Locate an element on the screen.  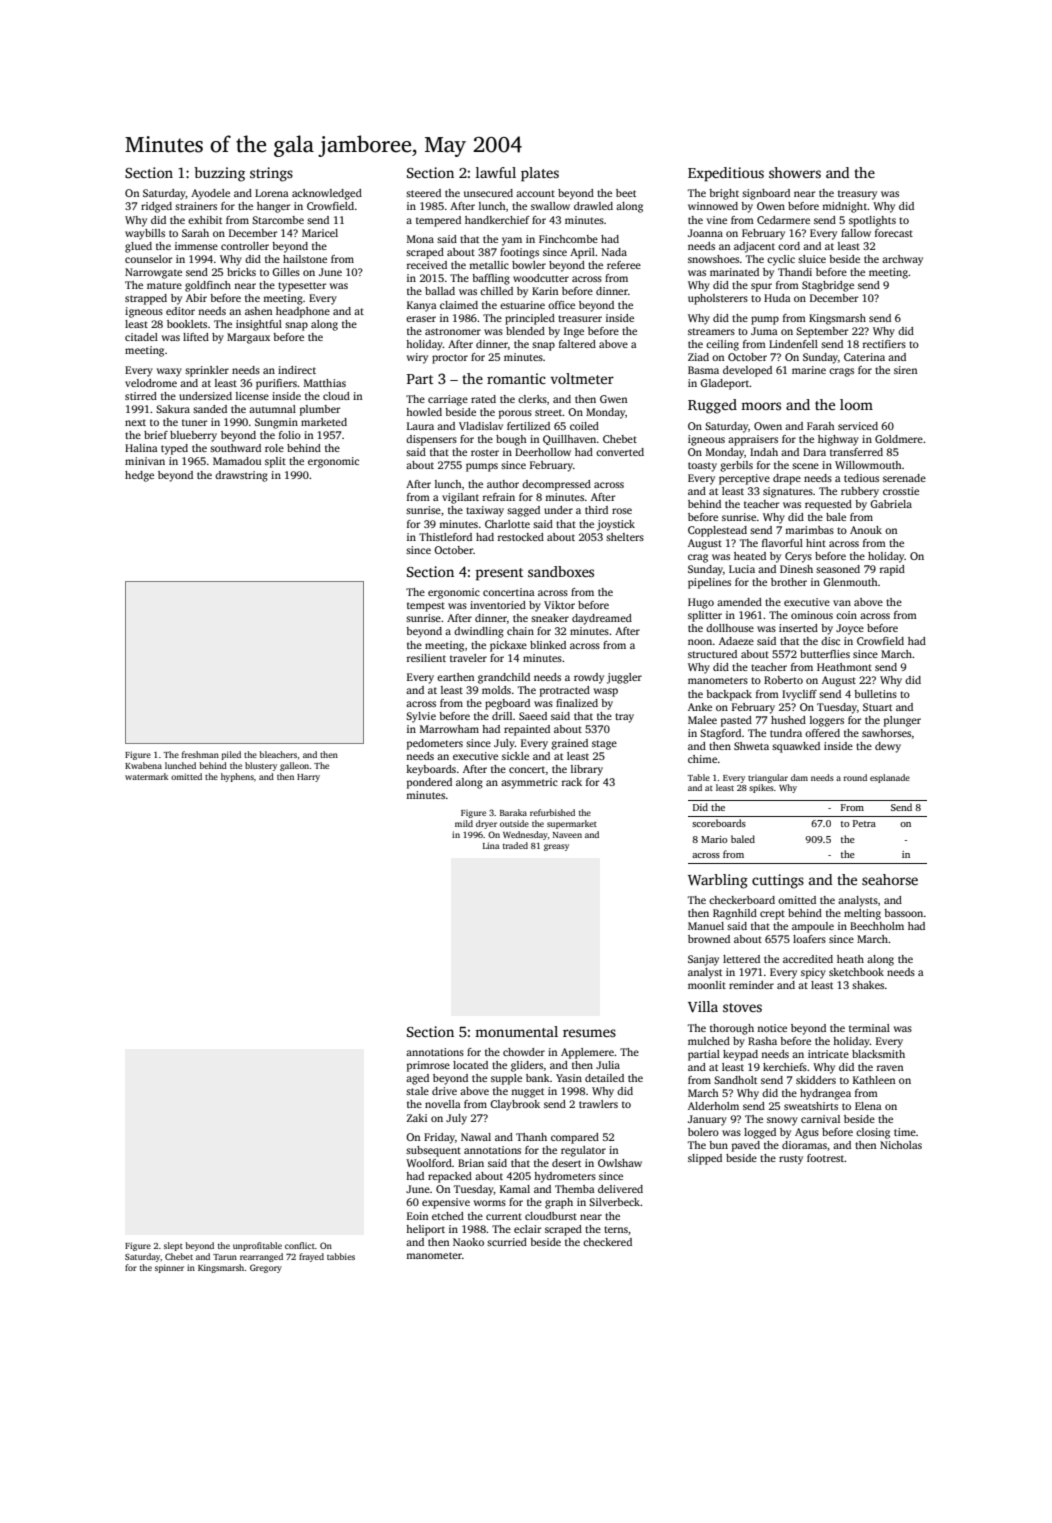
acknowledged is located at coordinates (327, 194).
